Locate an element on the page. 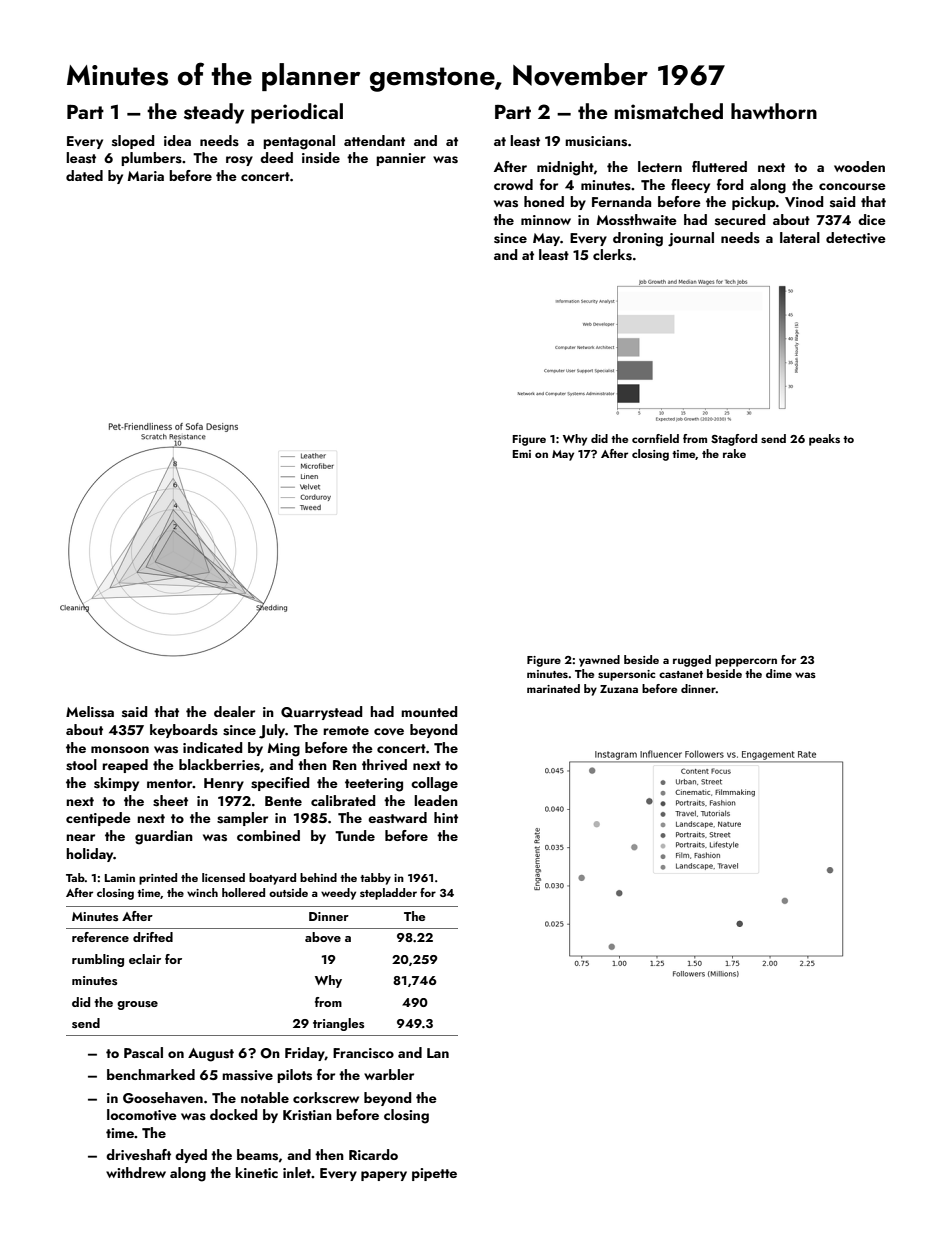  beams is located at coordinates (257, 1155).
